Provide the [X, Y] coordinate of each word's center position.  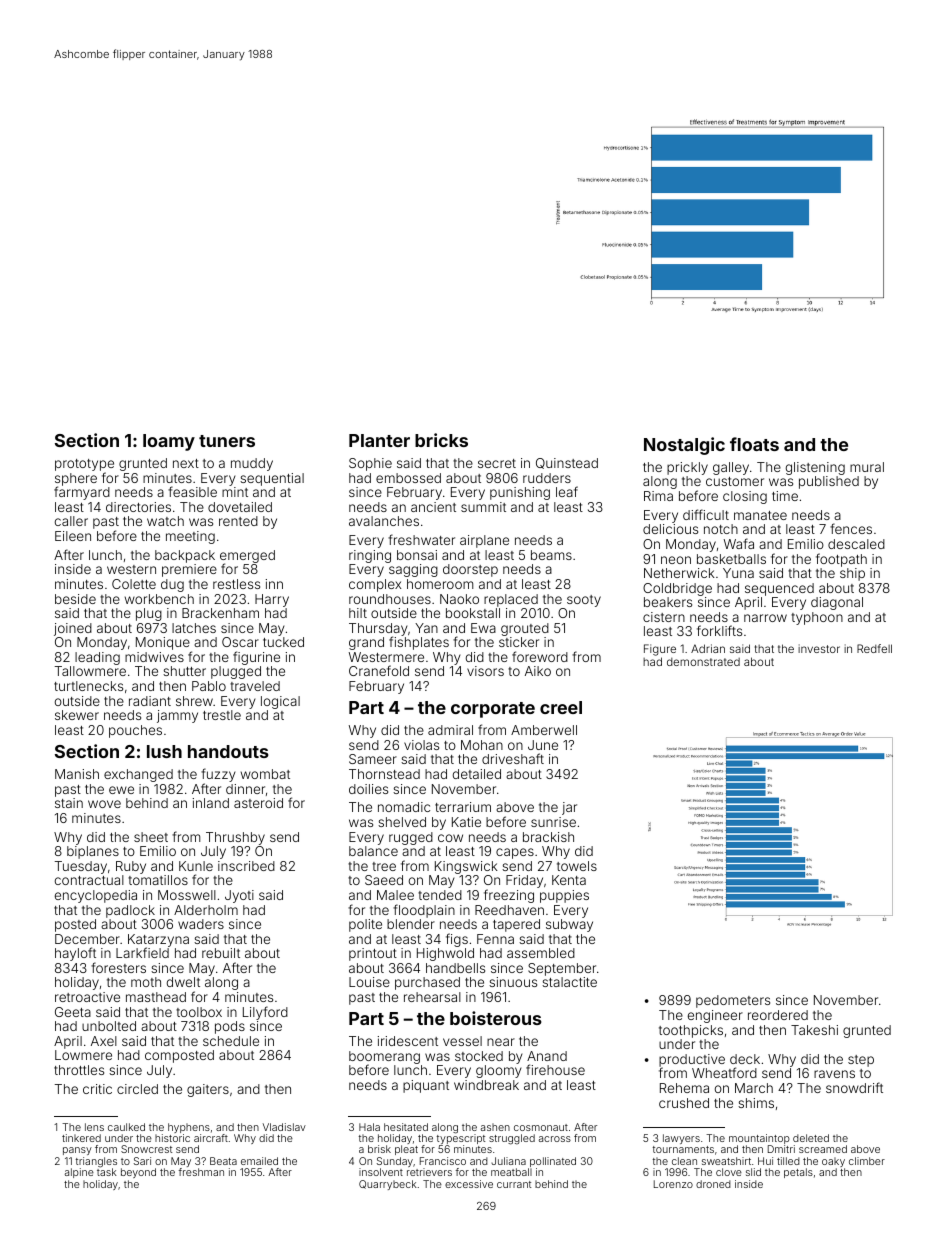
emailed [259, 1161]
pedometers [733, 1001]
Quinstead [567, 463]
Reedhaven [509, 910]
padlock [130, 911]
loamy [169, 442]
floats [754, 444]
